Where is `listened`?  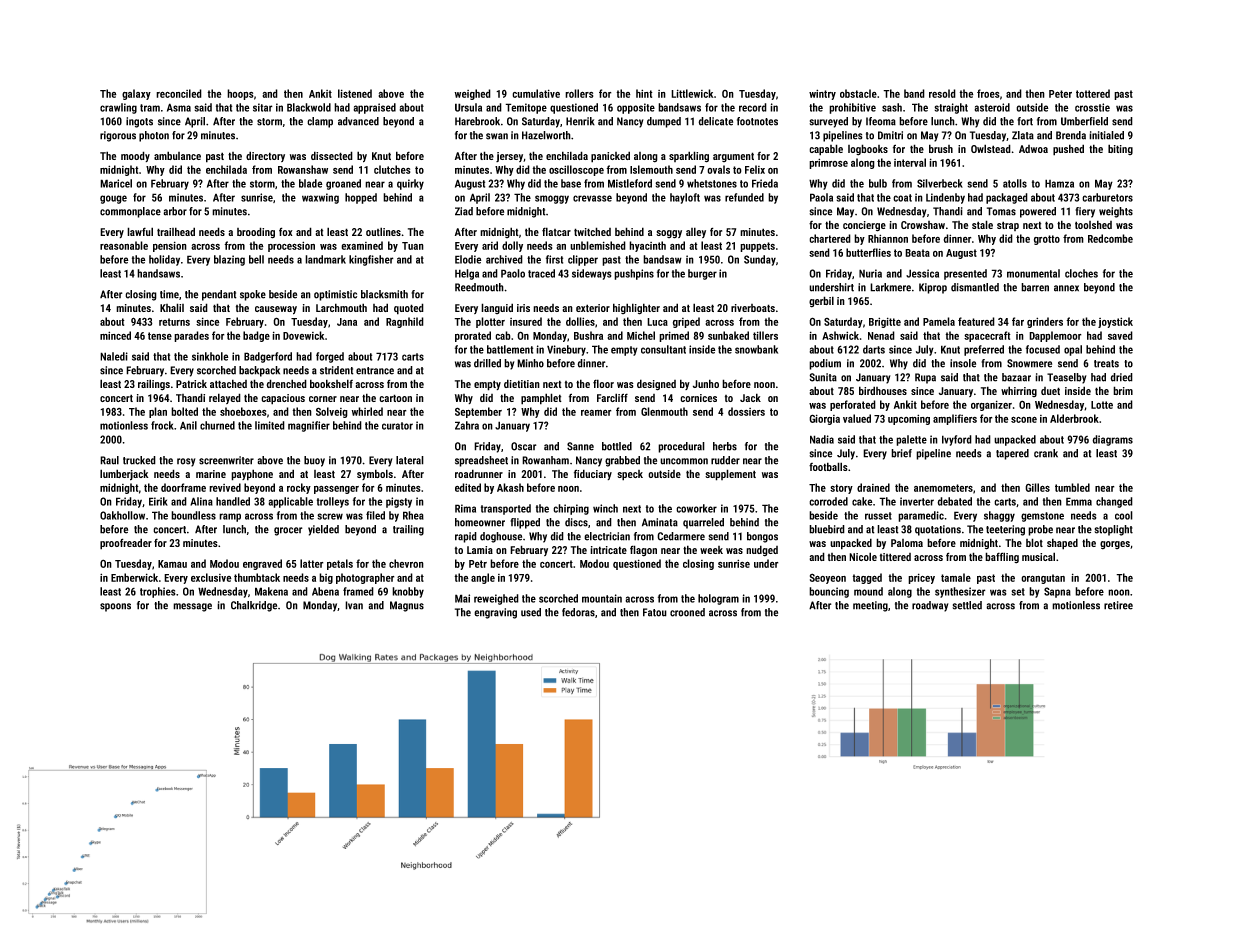
listened is located at coordinates (355, 93).
